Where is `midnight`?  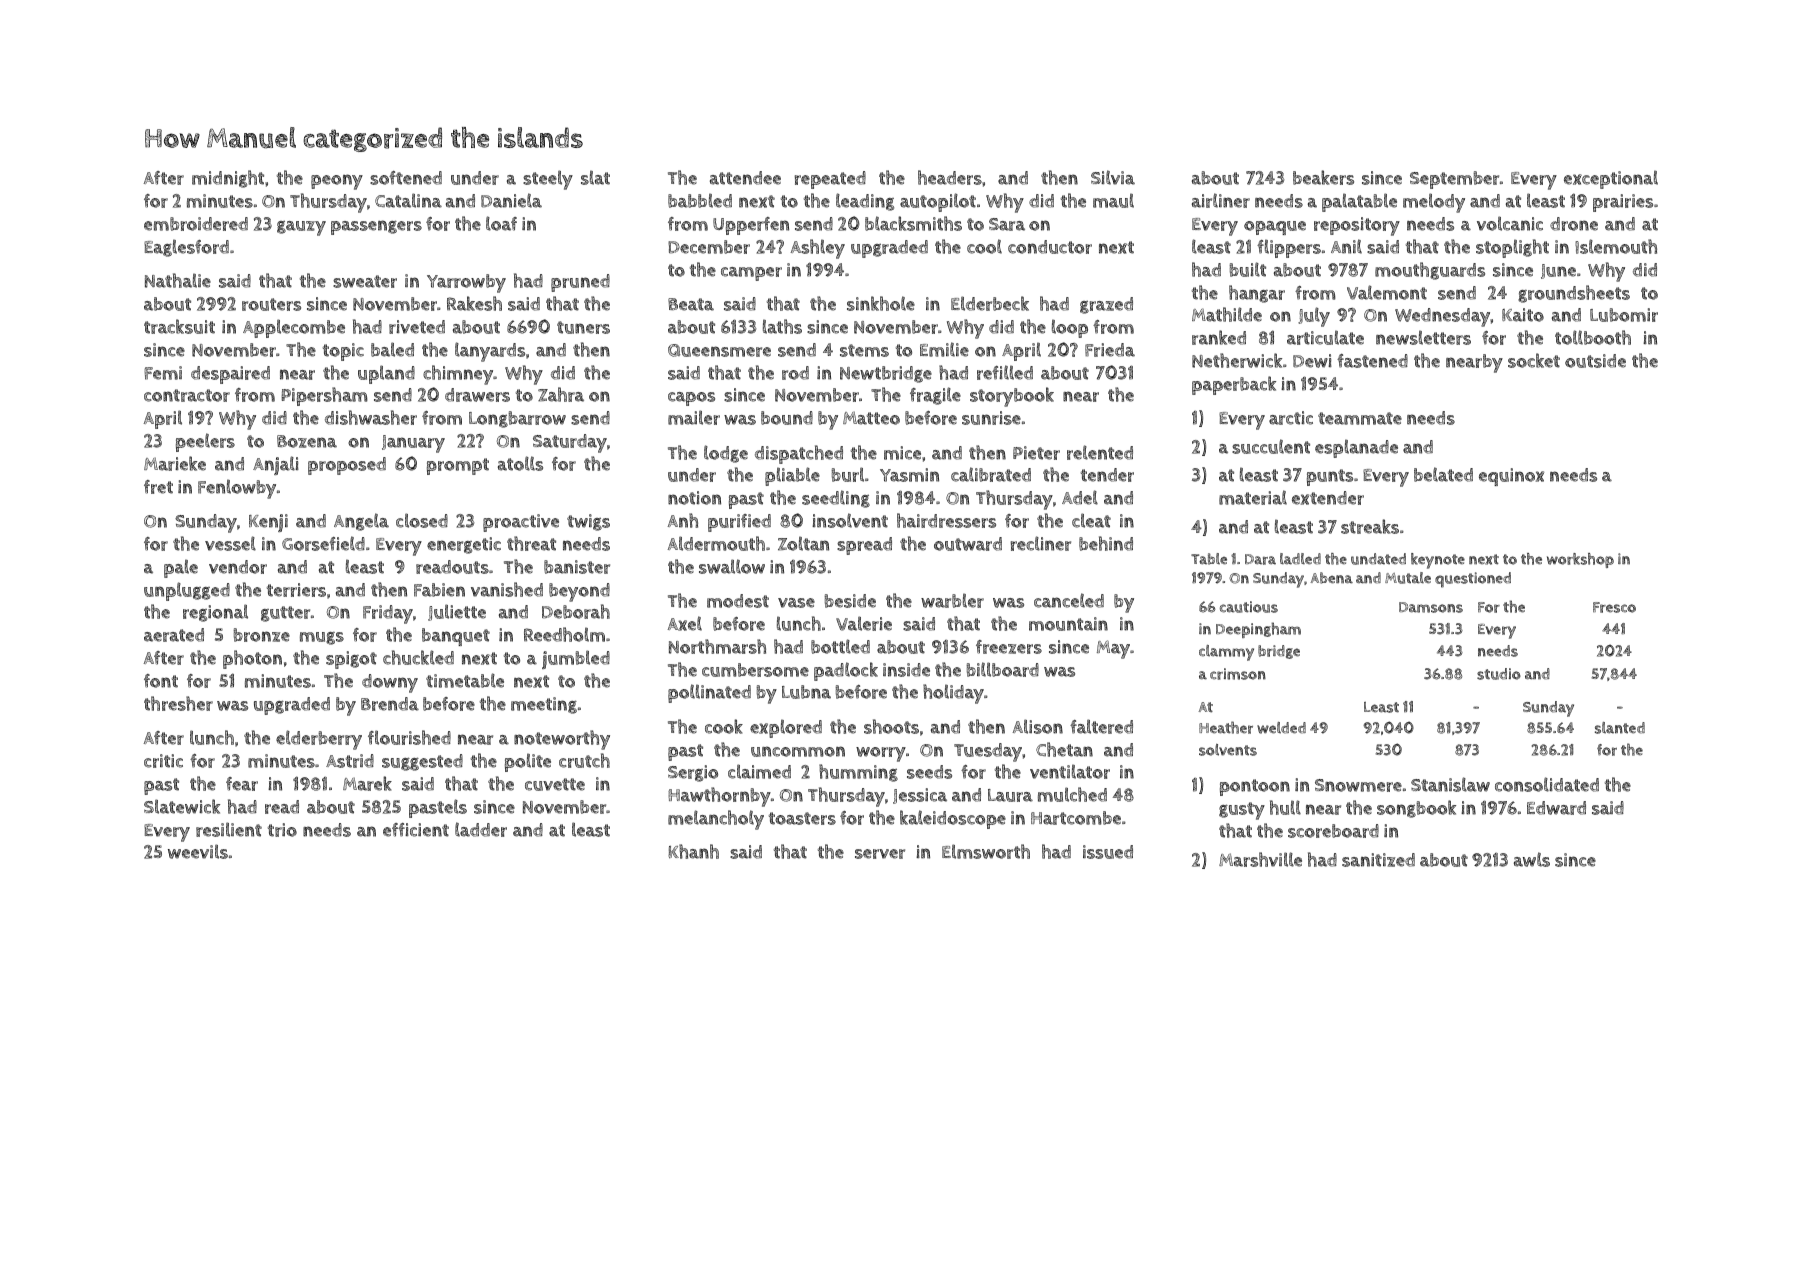
midnight is located at coordinates (228, 179).
